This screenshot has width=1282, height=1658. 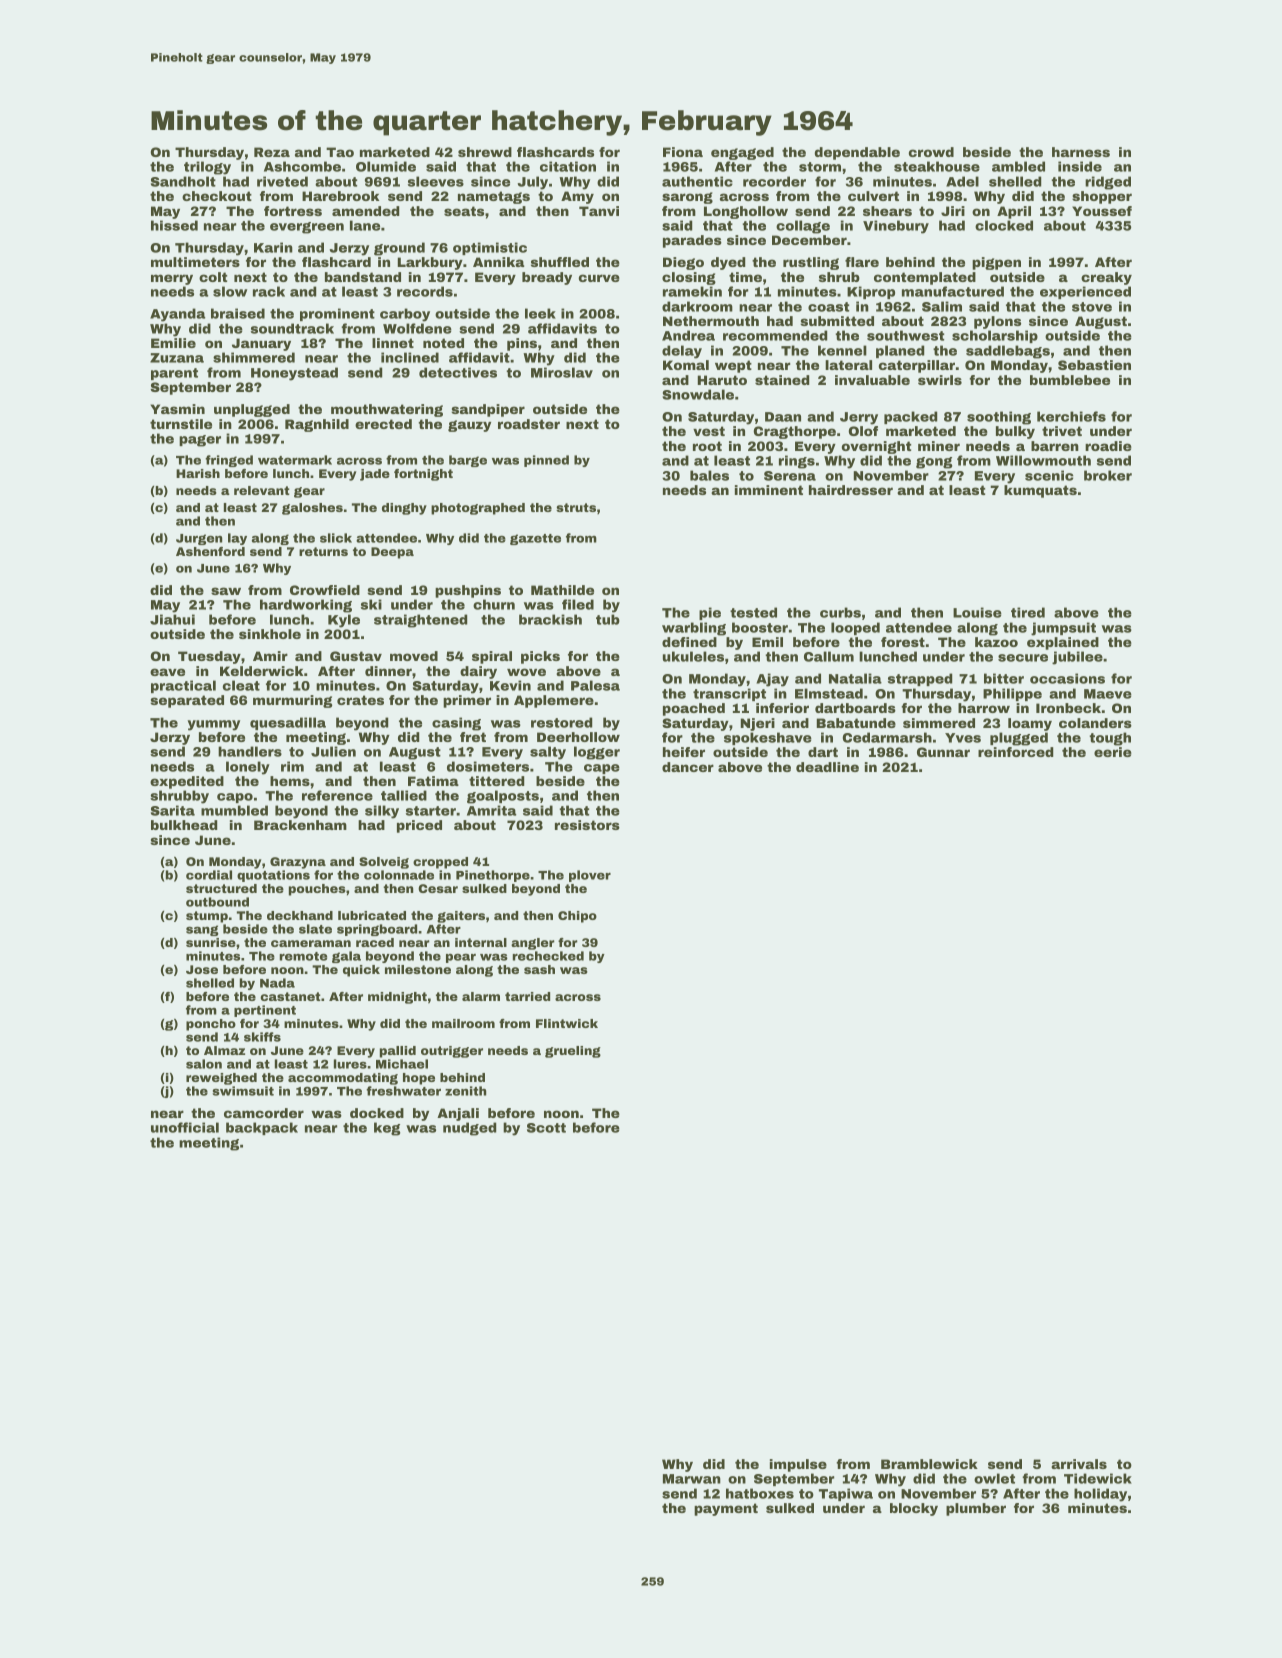 I want to click on hissed, so click(x=174, y=225).
